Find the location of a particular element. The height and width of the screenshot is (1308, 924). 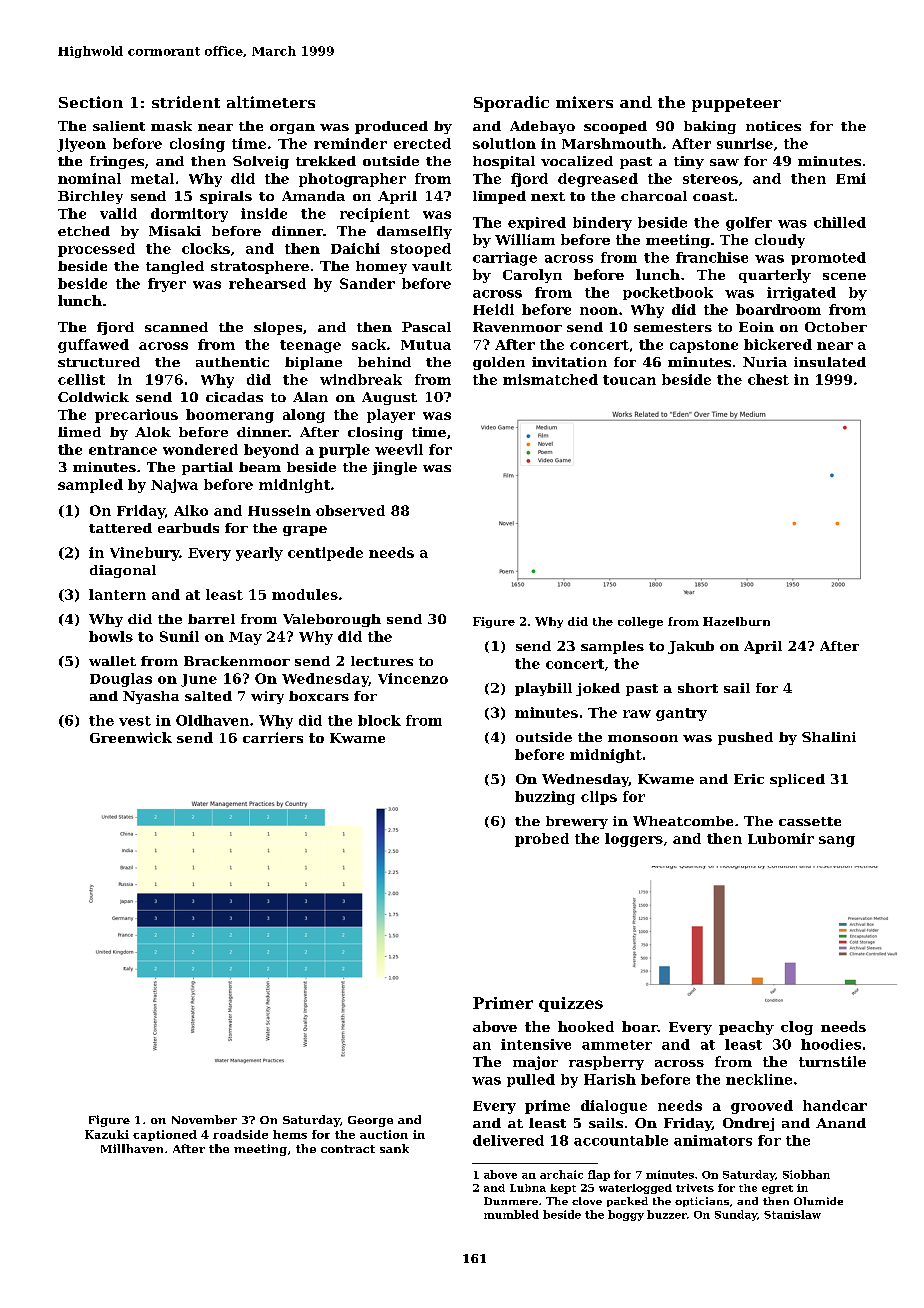

pushed is located at coordinates (745, 738).
